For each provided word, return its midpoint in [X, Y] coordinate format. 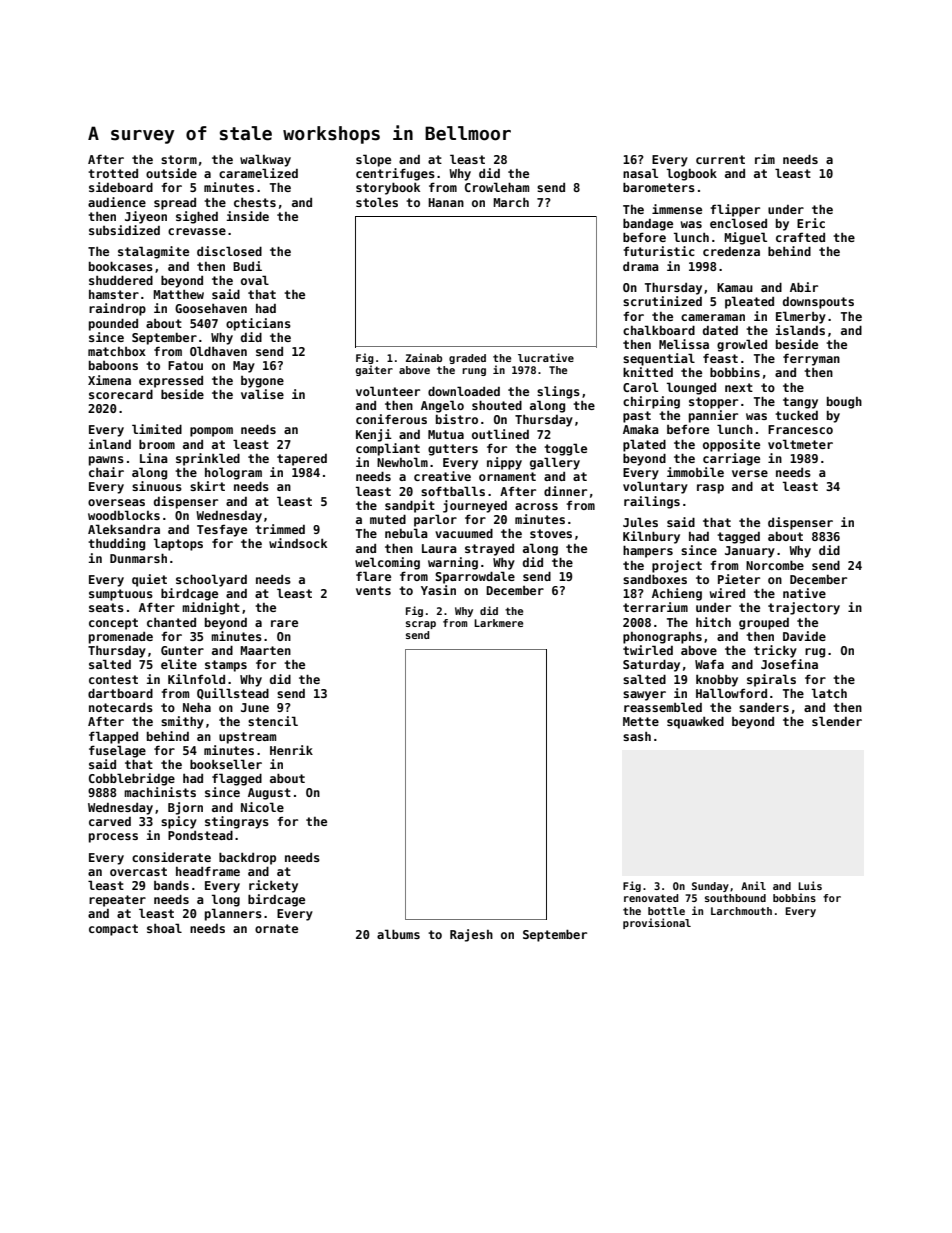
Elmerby [801, 317]
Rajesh [471, 935]
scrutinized [662, 301]
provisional [657, 923]
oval [255, 280]
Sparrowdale [475, 577]
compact [113, 930]
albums [398, 934]
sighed [197, 217]
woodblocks [124, 515]
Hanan [446, 202]
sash [637, 736]
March [511, 202]
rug [815, 653]
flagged [237, 779]
